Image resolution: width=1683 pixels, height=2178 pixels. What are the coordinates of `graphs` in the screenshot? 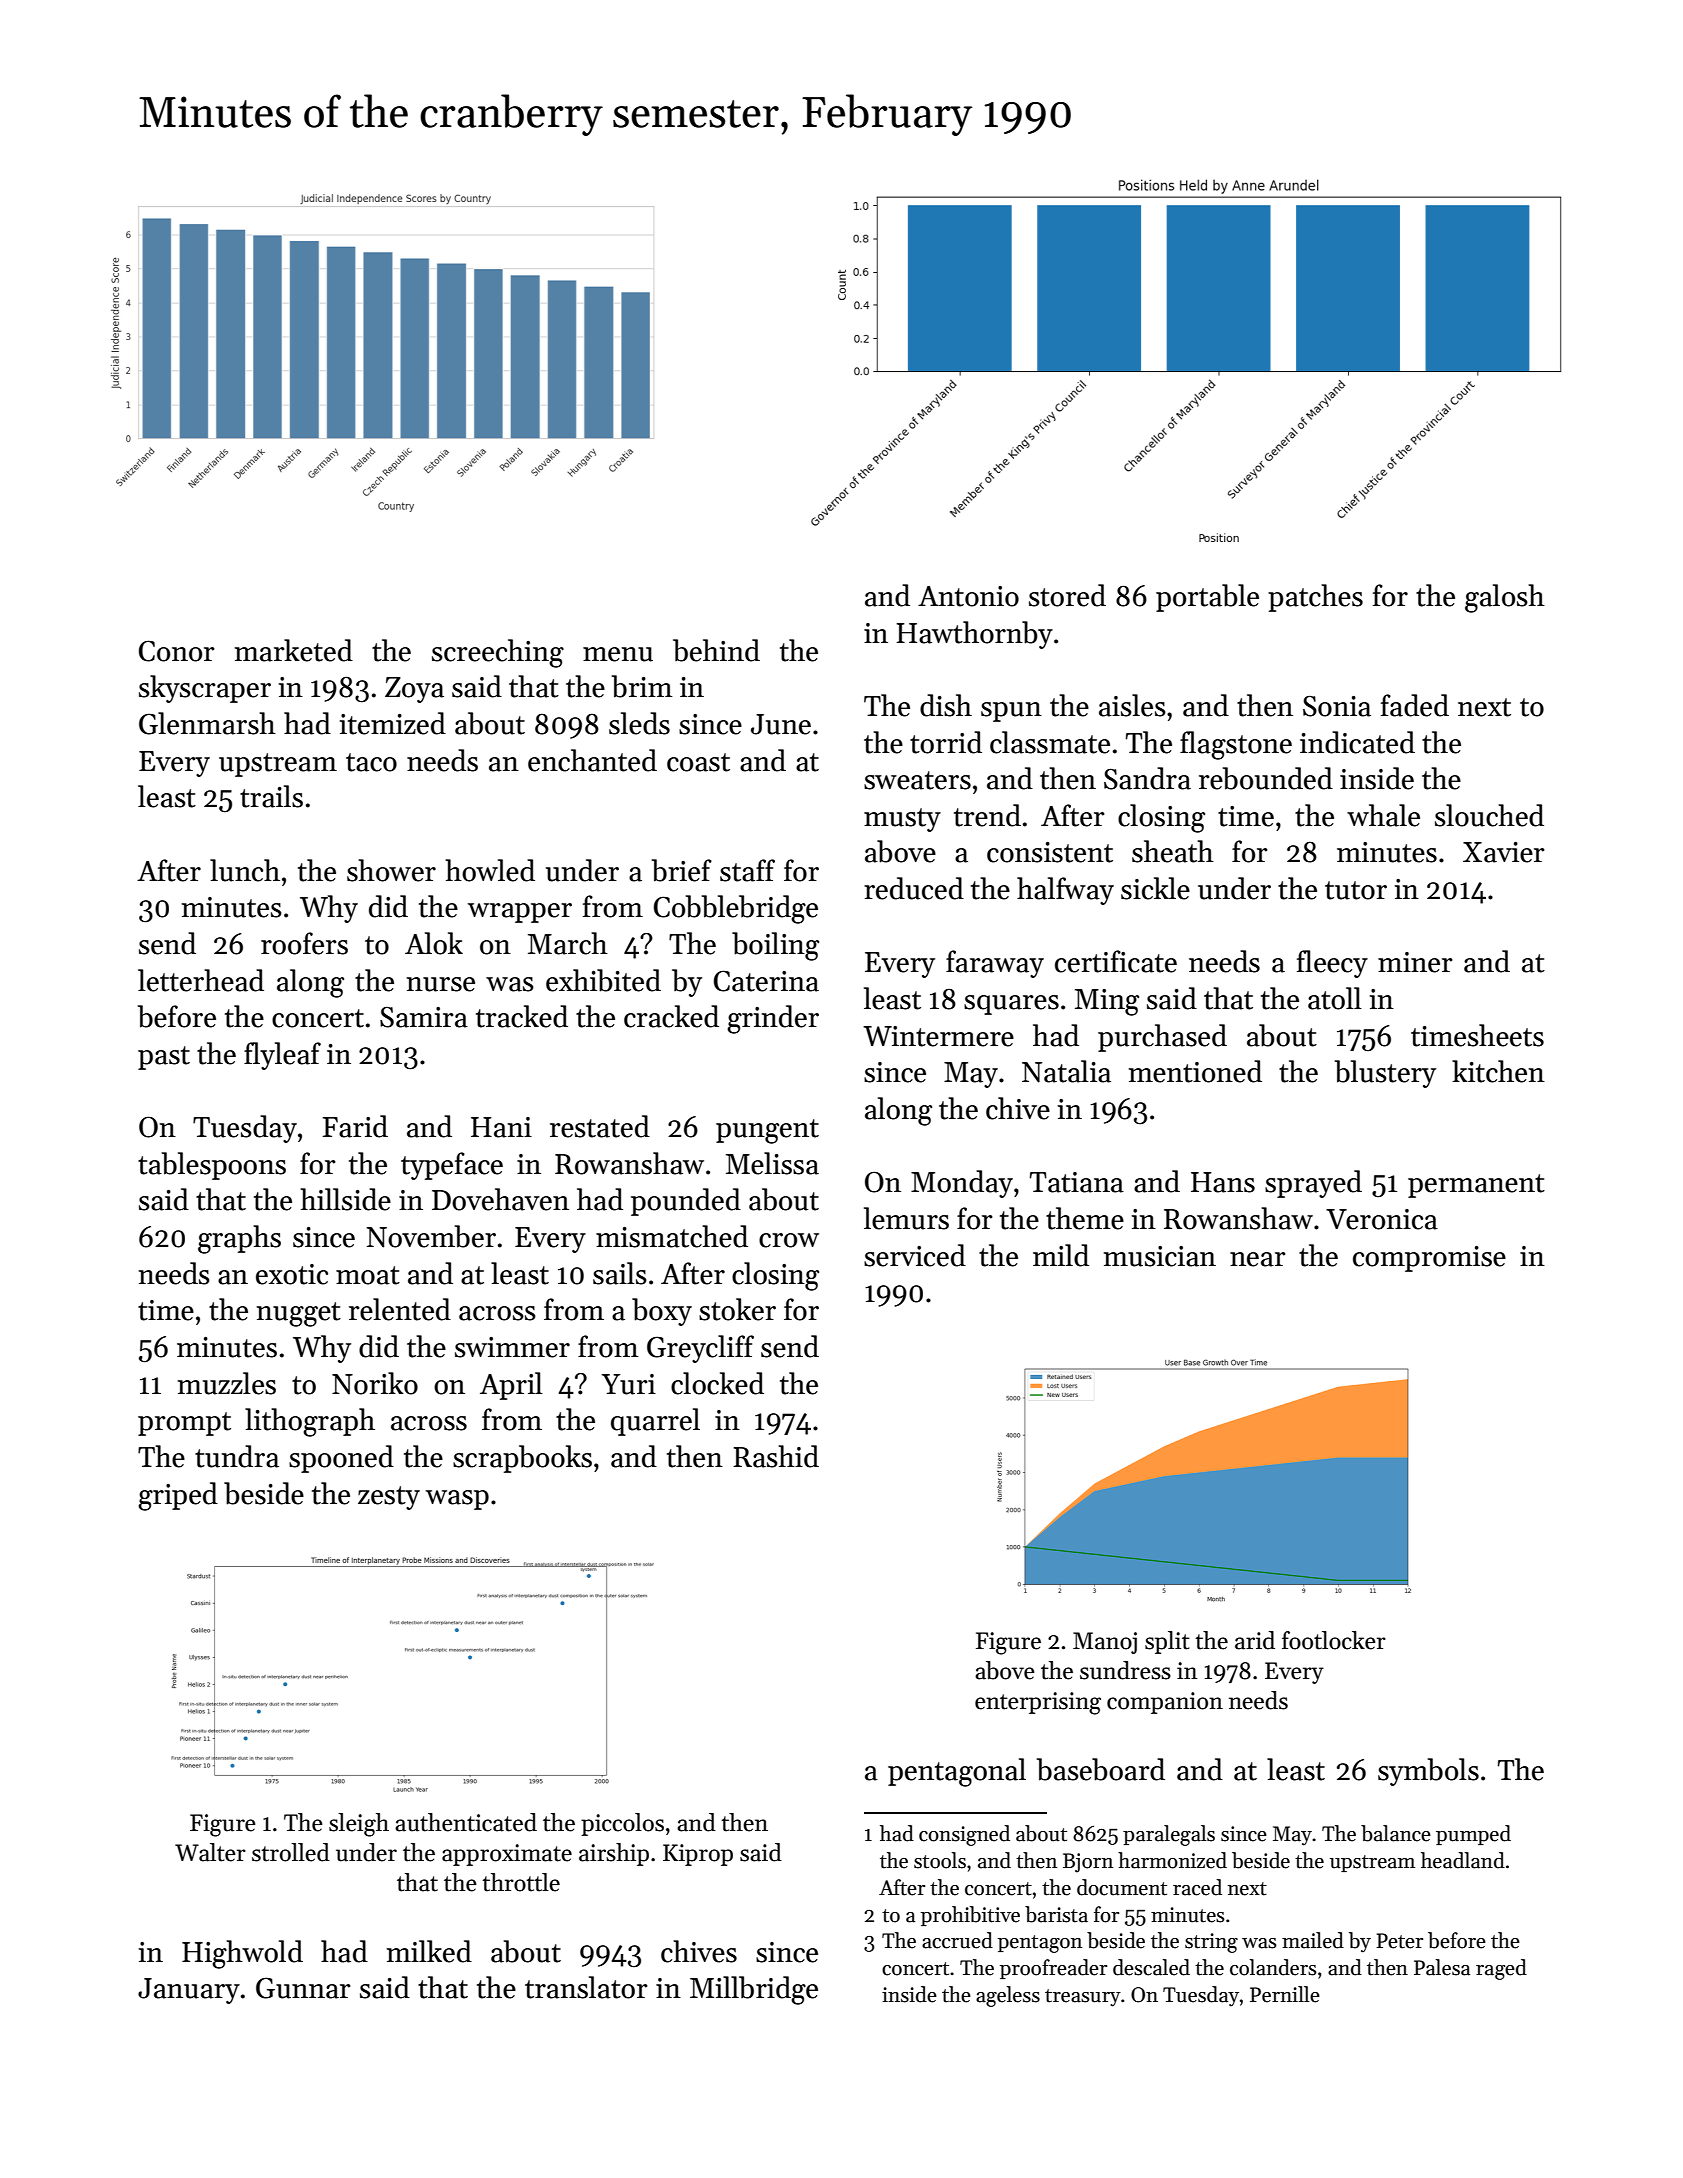 It's located at (239, 1239).
